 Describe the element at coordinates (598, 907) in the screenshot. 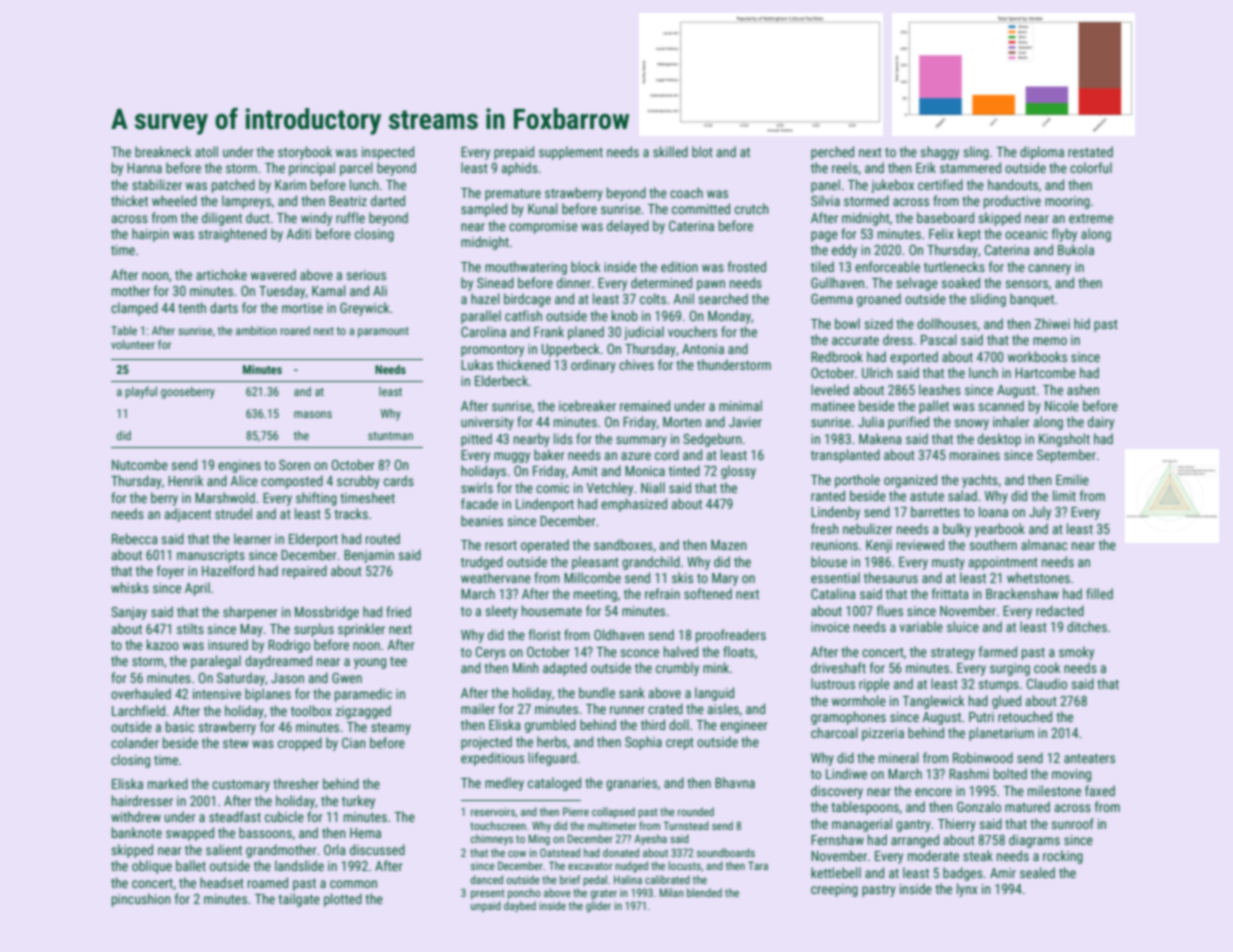

I see `glider` at that location.
